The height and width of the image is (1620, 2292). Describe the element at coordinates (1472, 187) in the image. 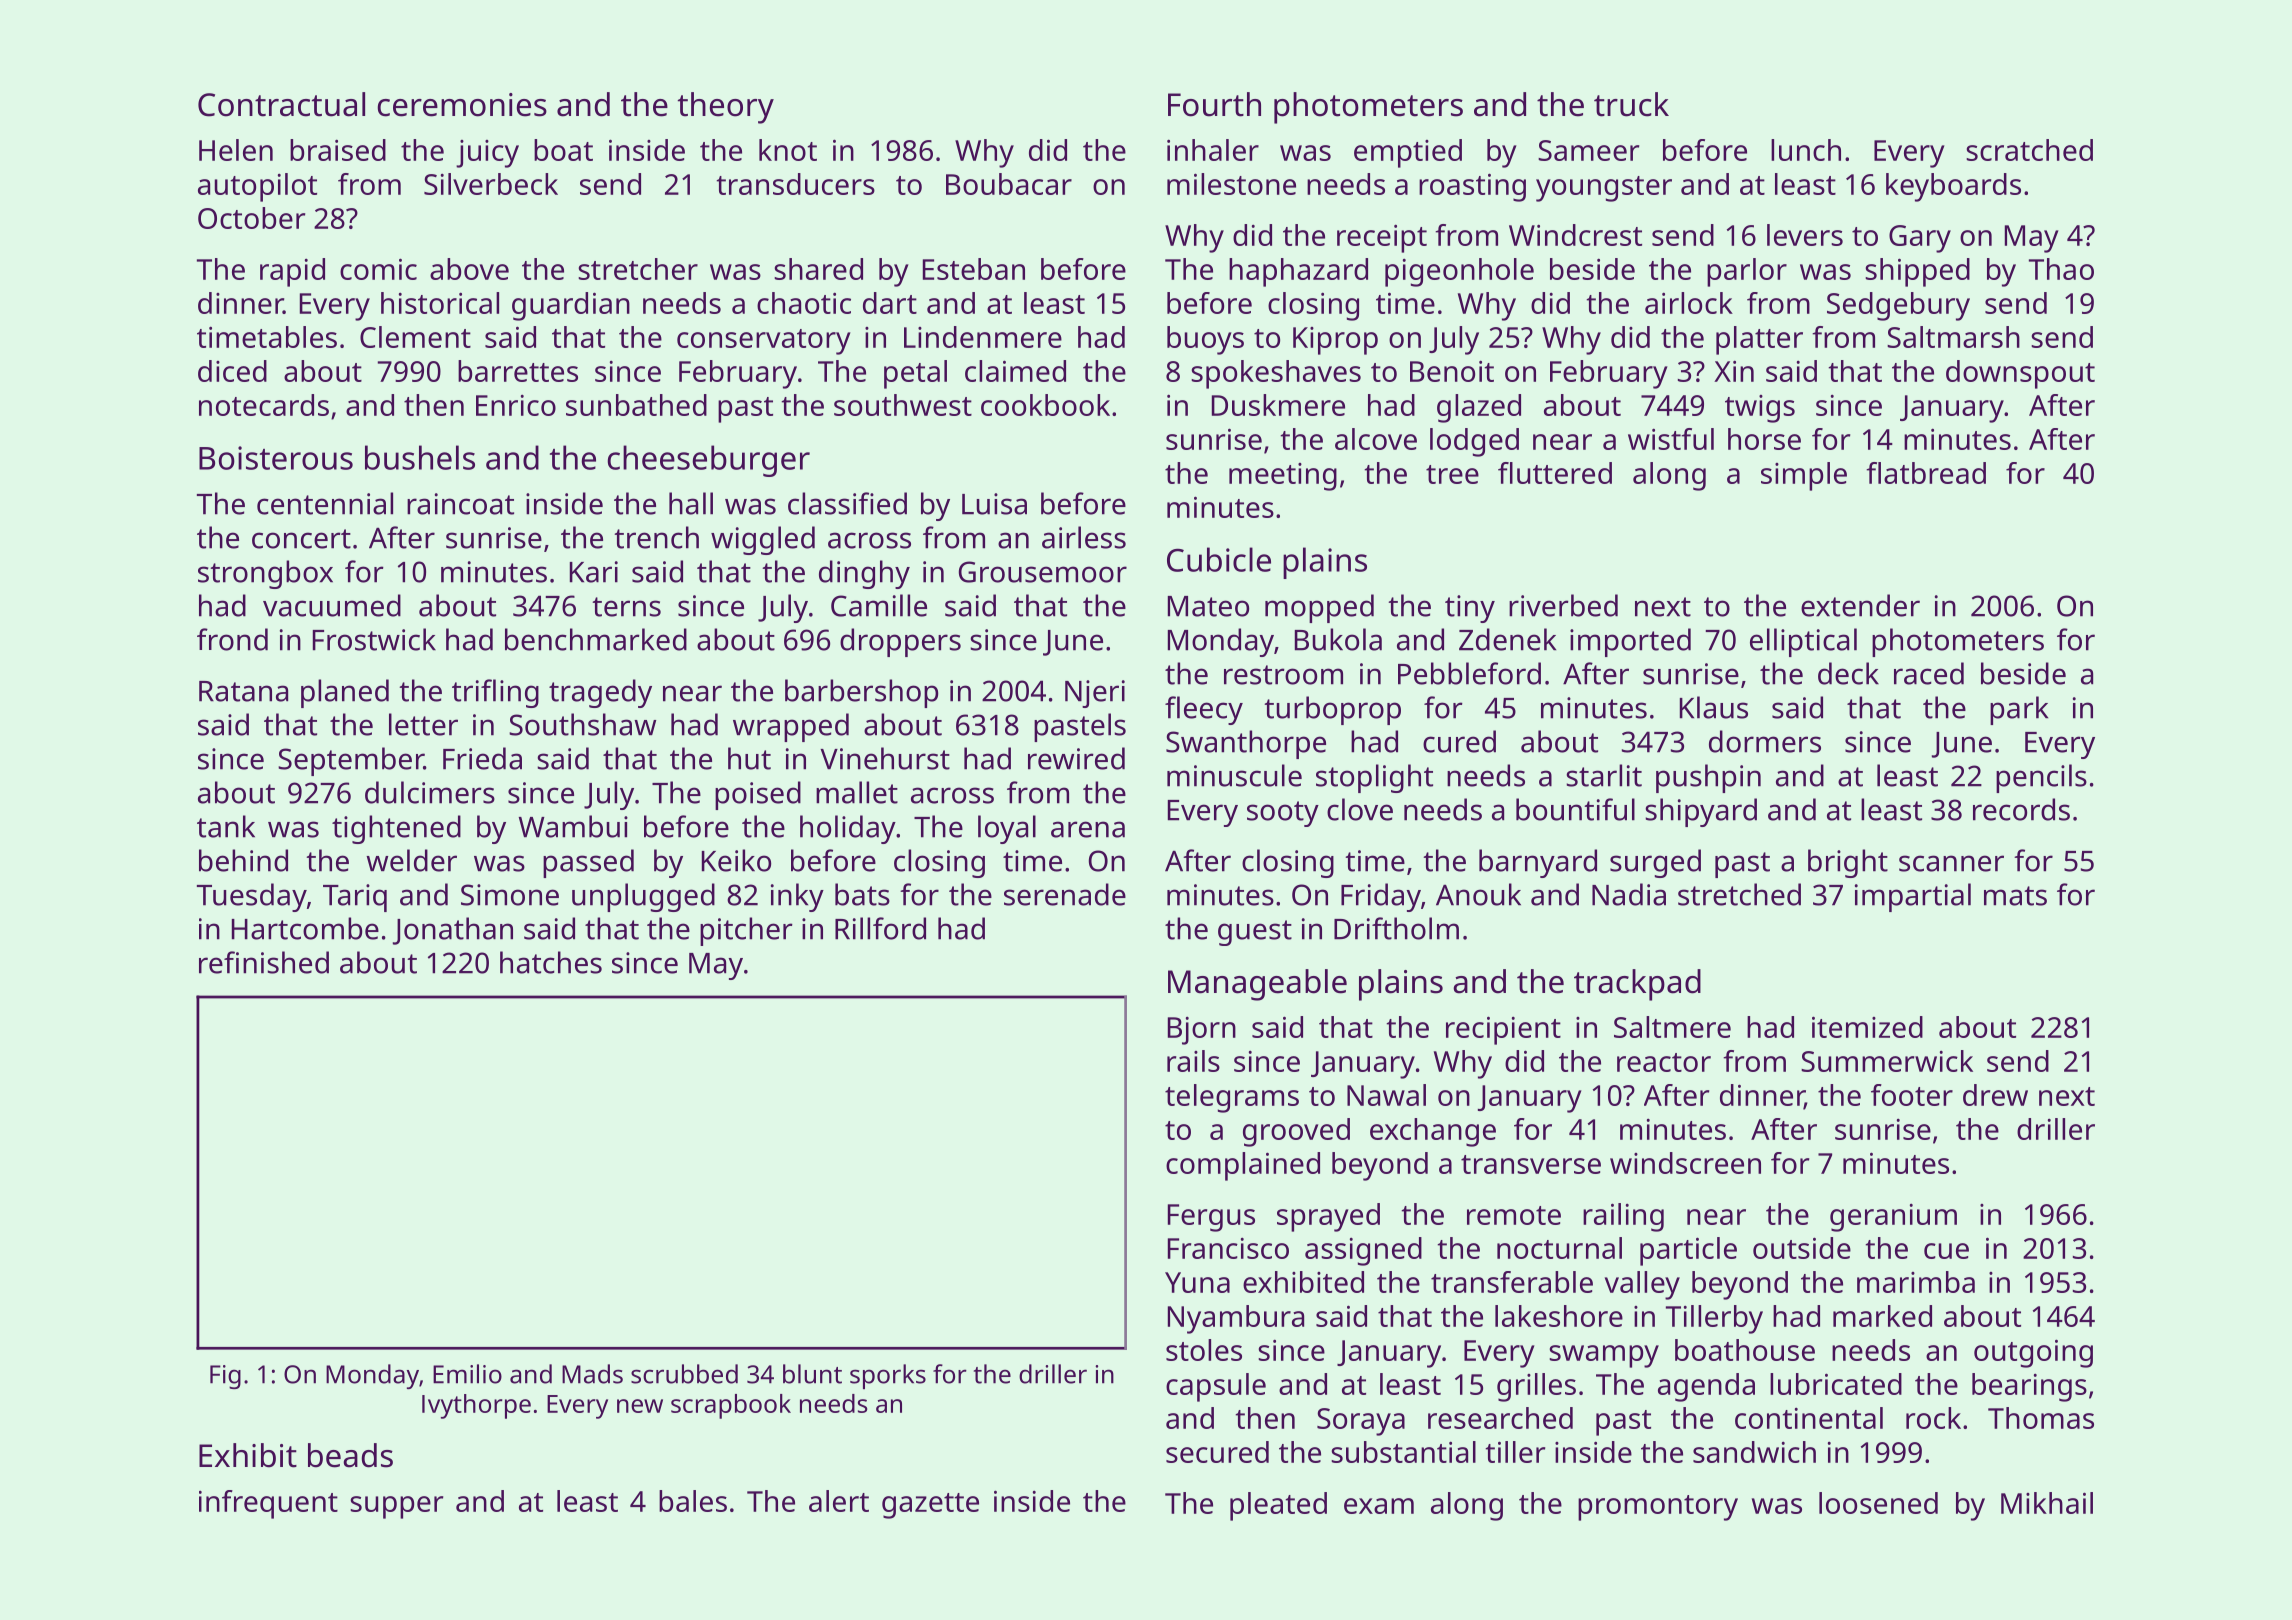

I see `roasting` at that location.
